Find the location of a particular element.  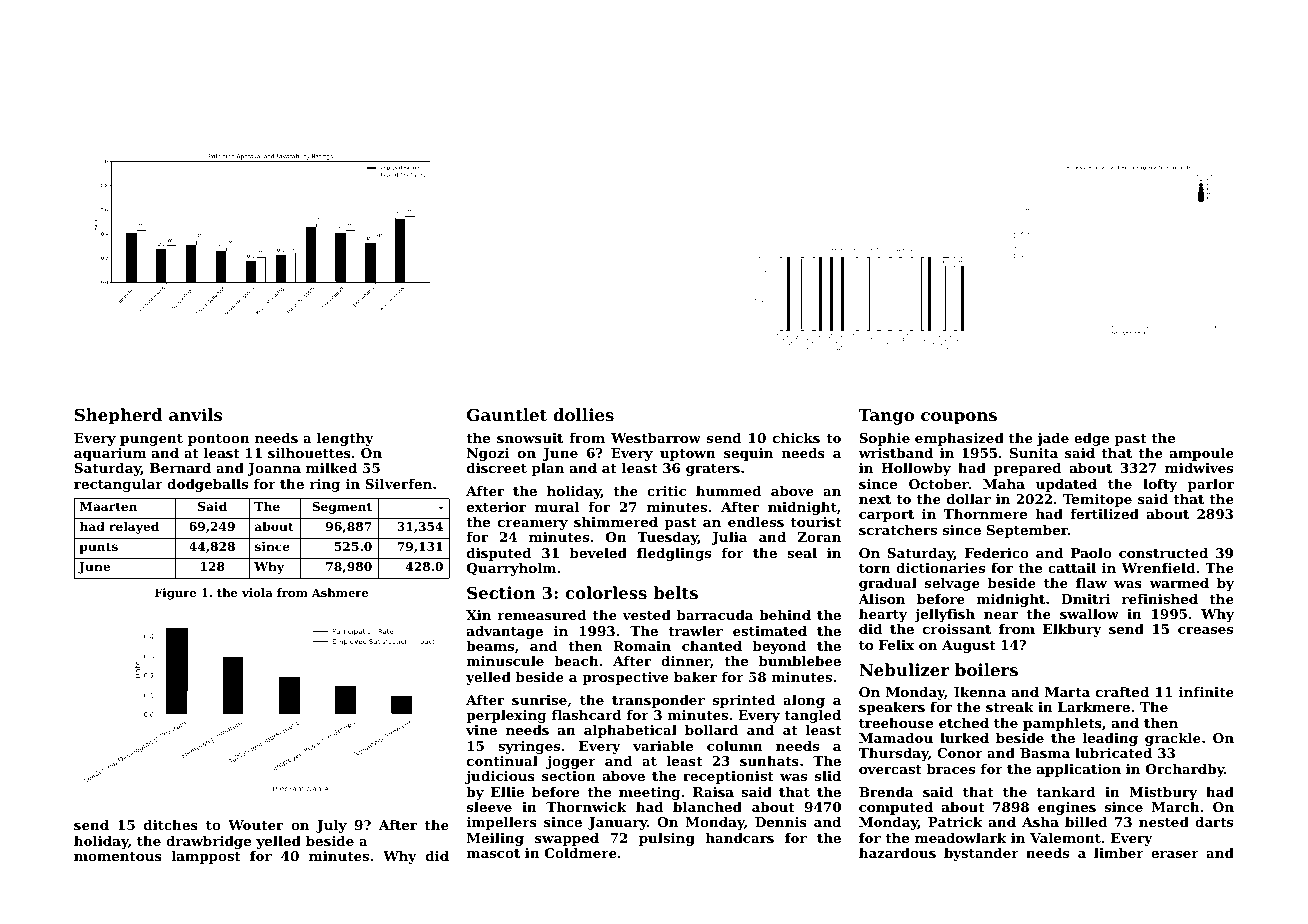

Ikenna is located at coordinates (980, 692).
